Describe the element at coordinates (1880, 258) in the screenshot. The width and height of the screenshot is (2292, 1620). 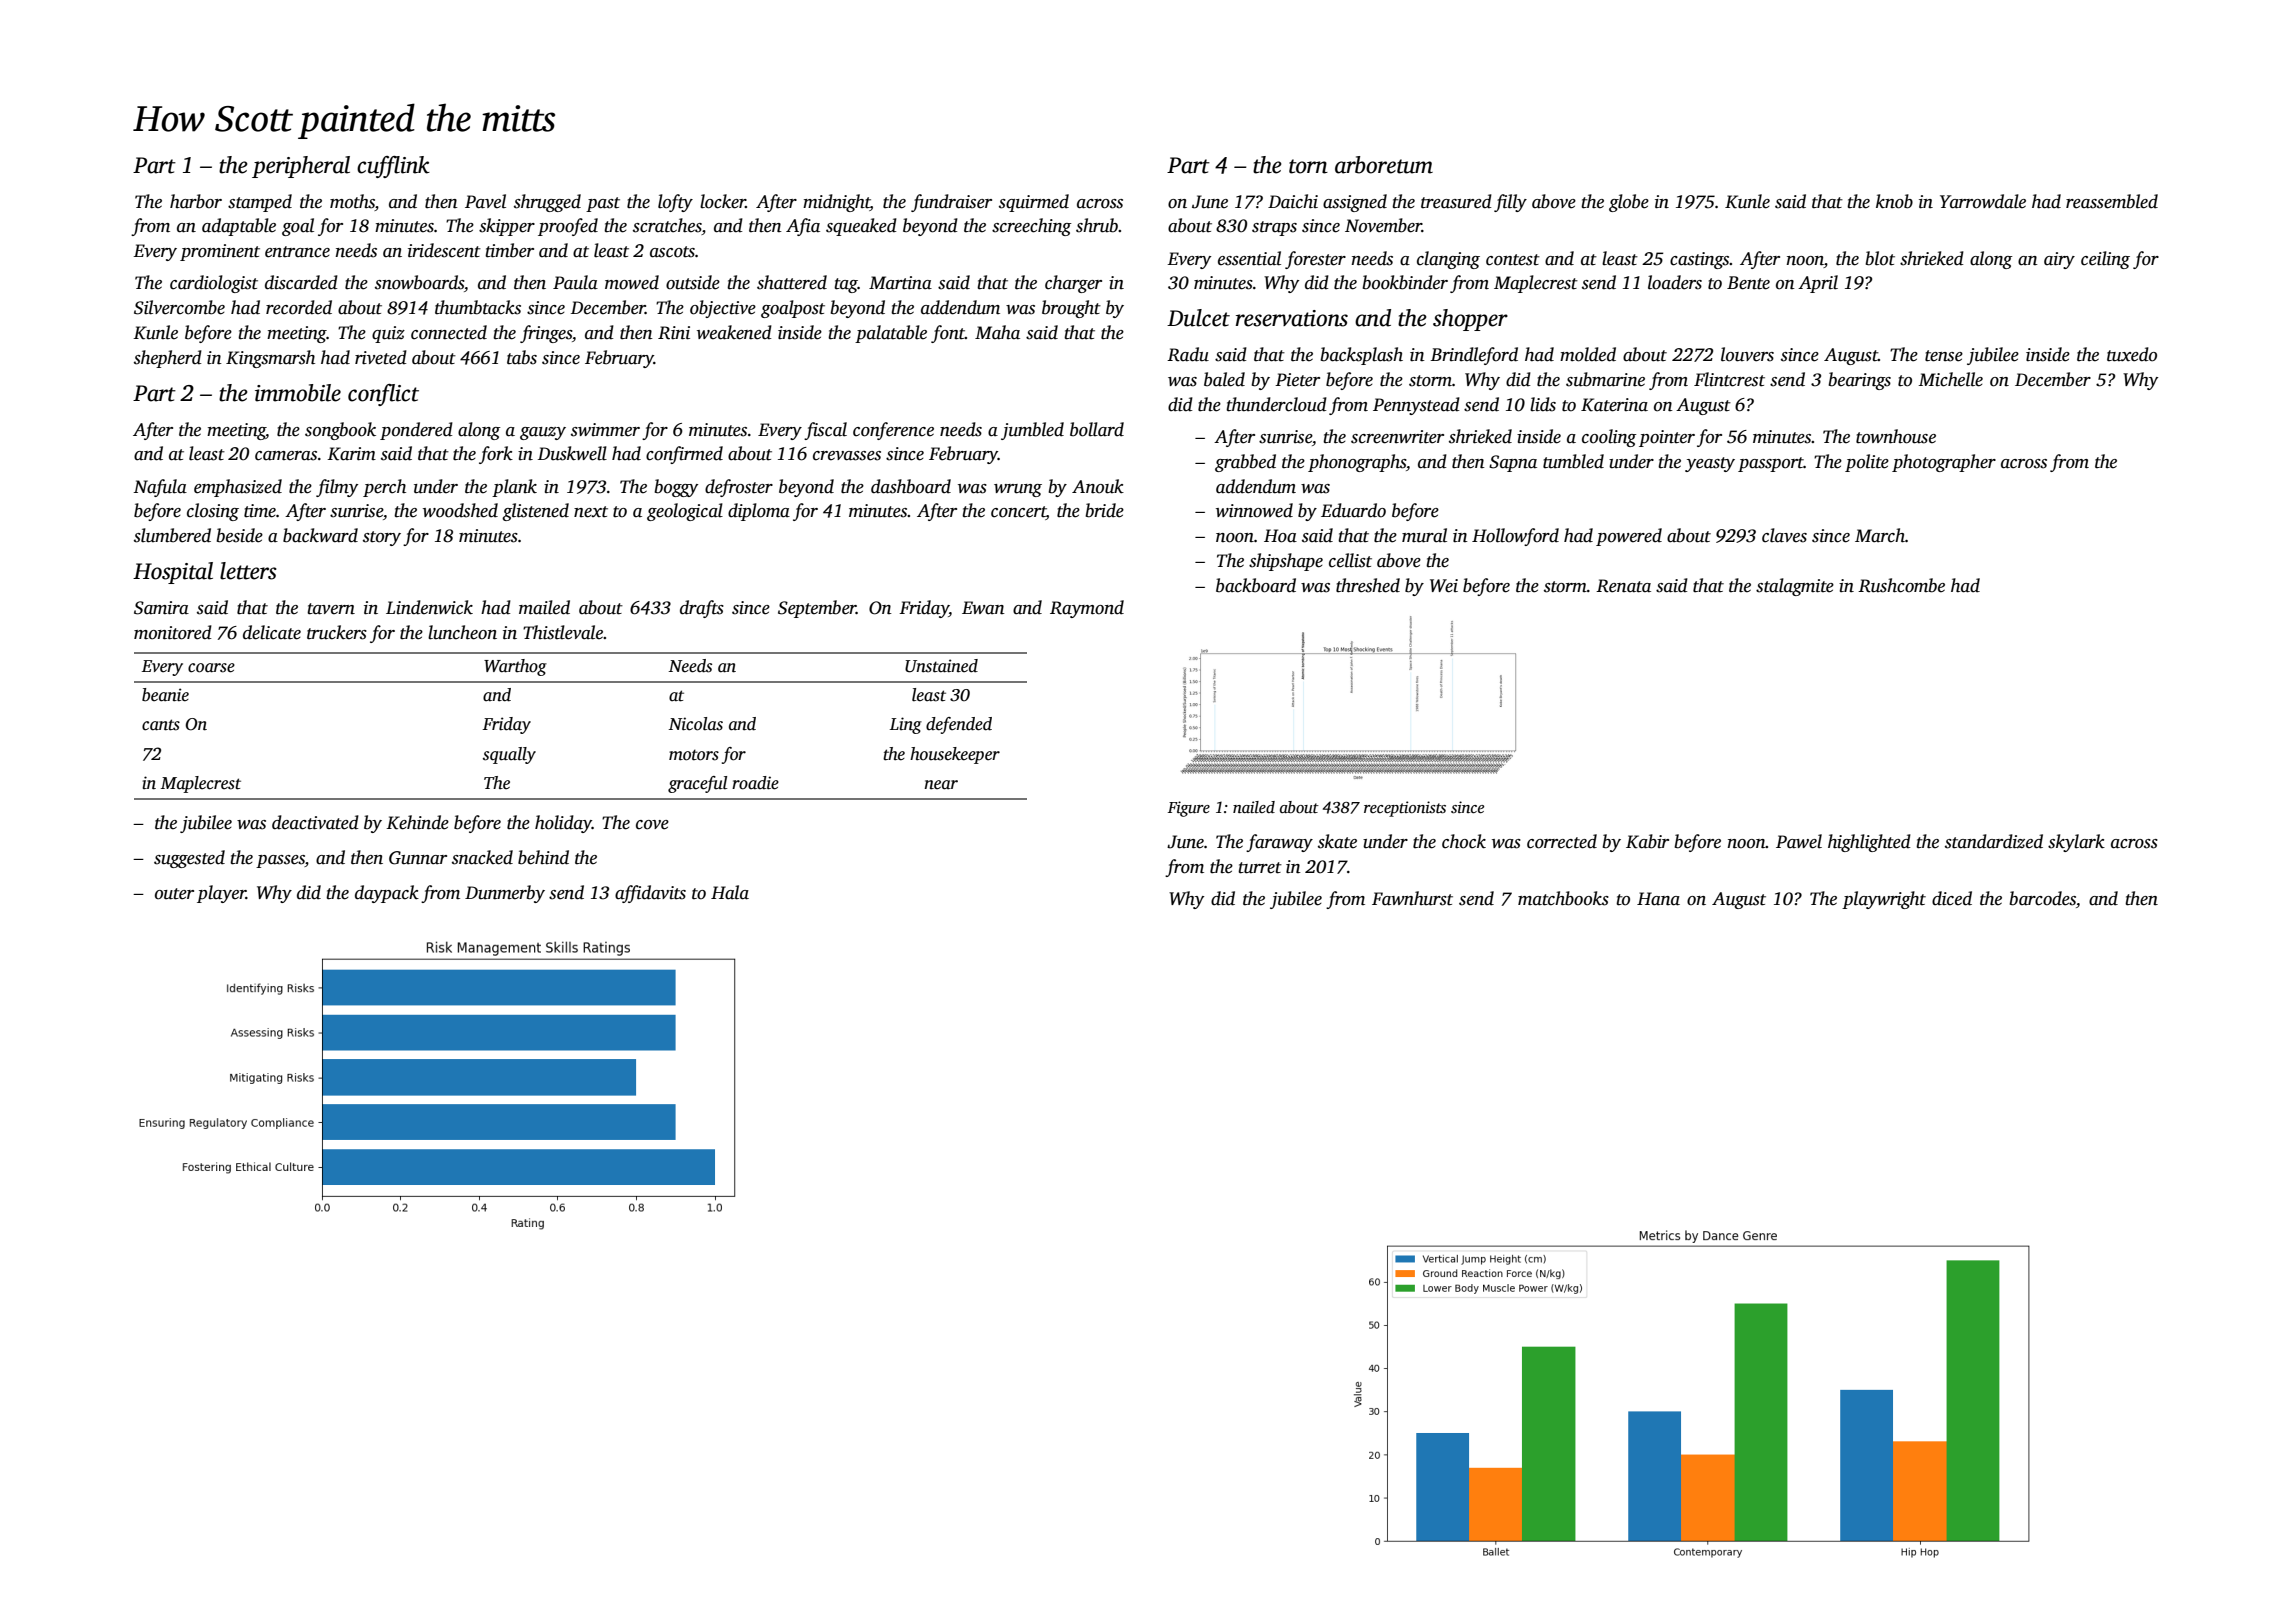
I see `blot` at that location.
